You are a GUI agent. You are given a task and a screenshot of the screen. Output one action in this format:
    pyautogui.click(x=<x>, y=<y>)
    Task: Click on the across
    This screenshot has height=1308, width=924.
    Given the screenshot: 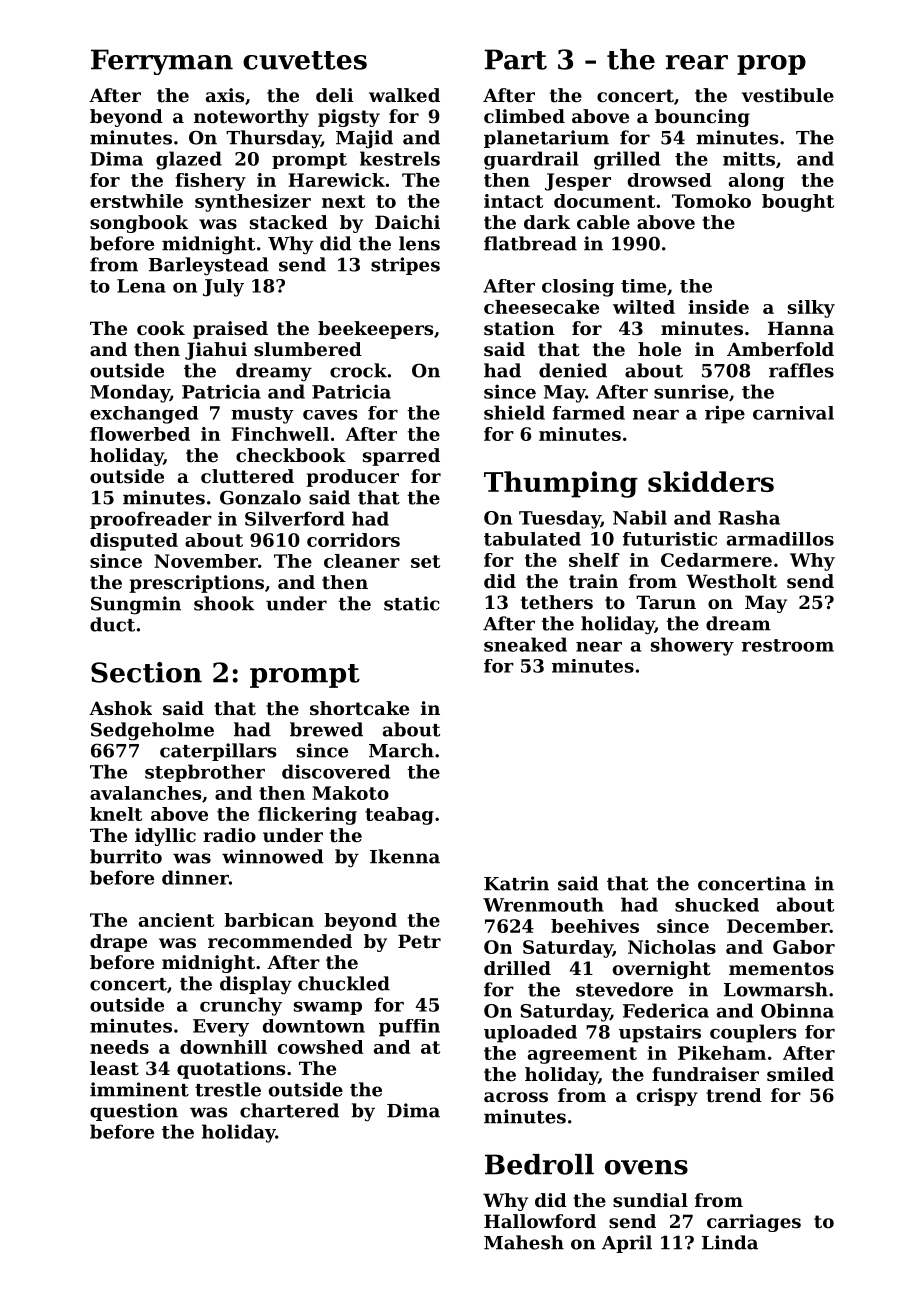 What is the action you would take?
    pyautogui.click(x=516, y=1097)
